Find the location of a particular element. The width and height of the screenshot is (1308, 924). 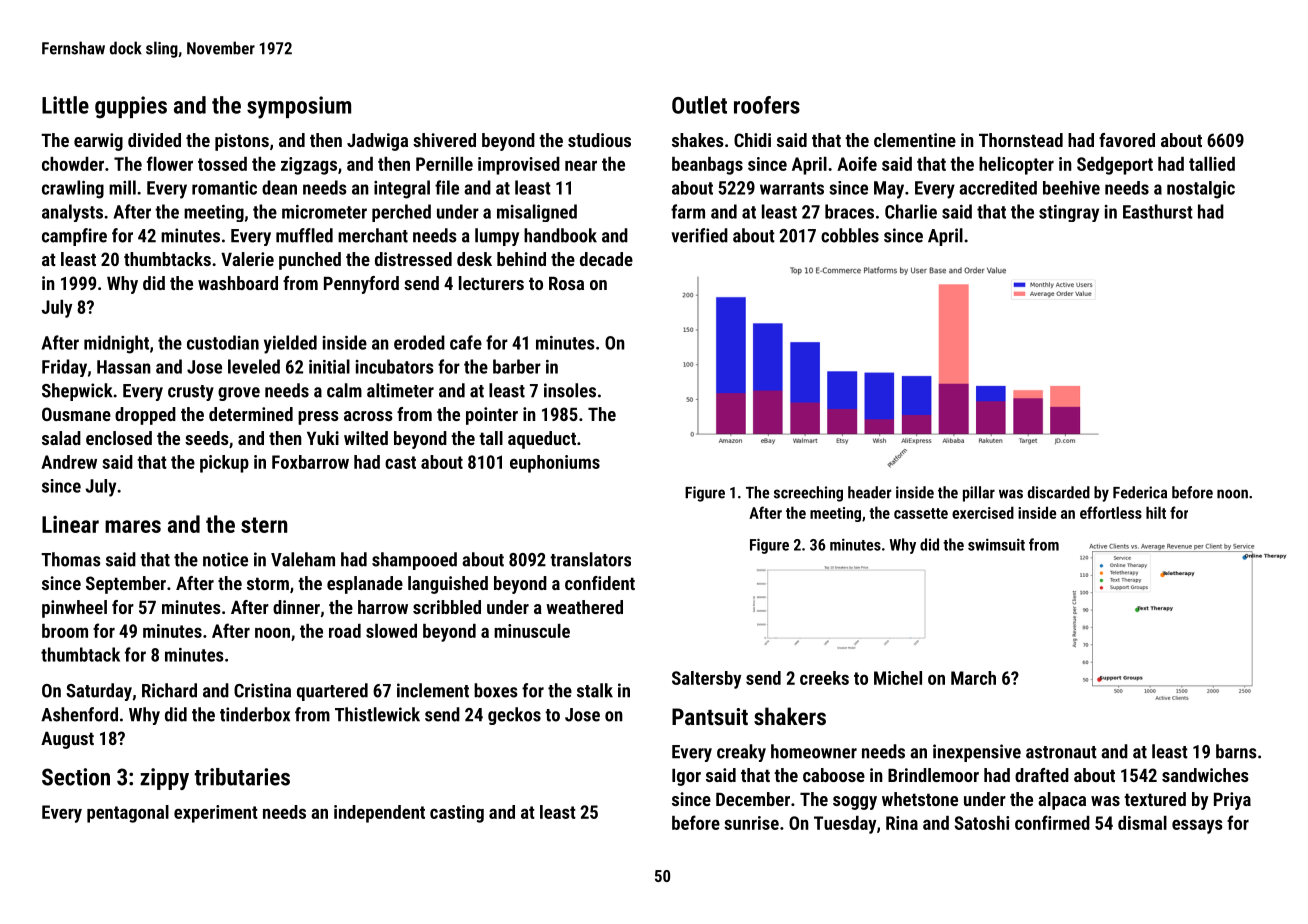

stalk is located at coordinates (595, 690).
